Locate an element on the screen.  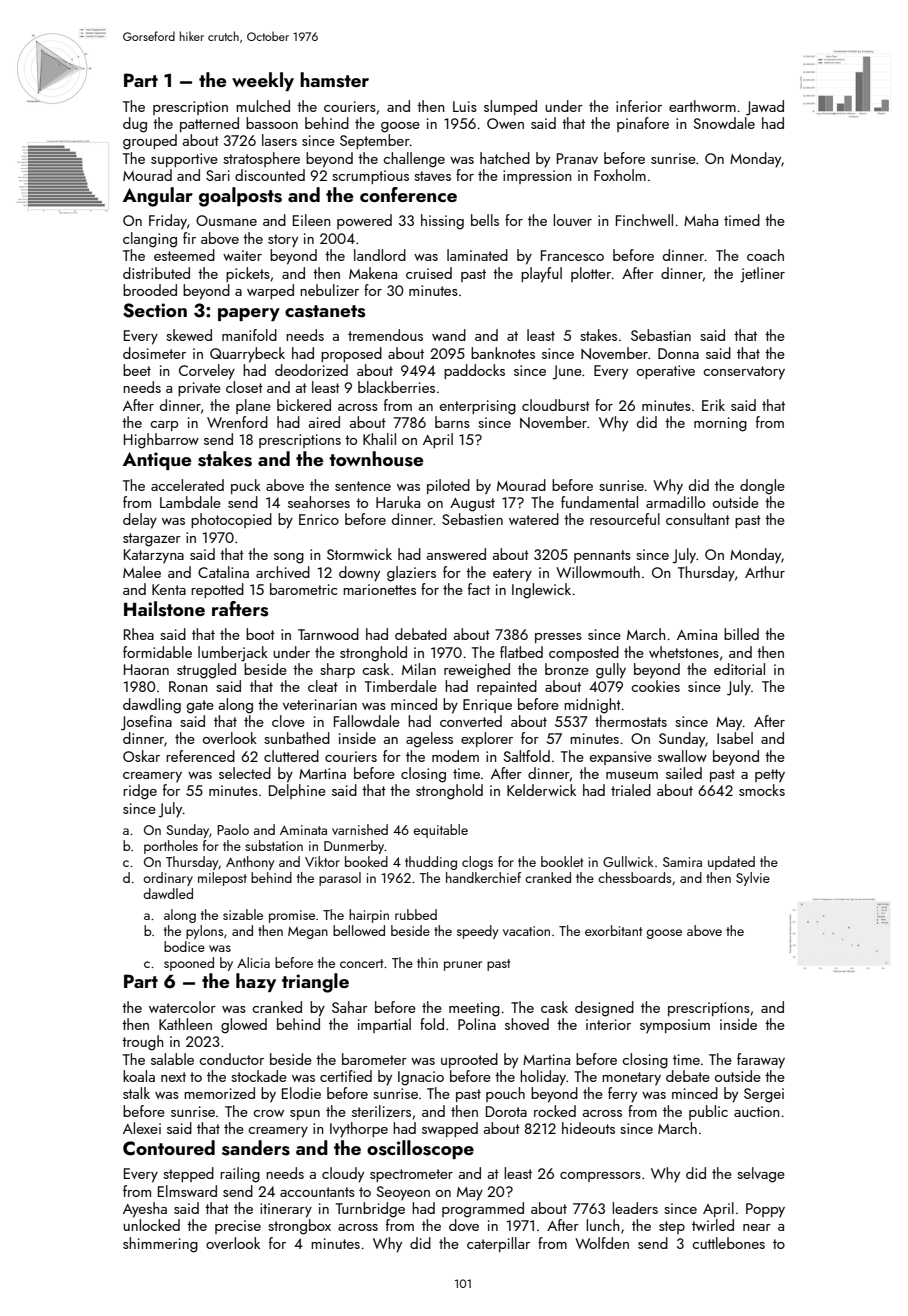
Milan is located at coordinates (419, 669).
